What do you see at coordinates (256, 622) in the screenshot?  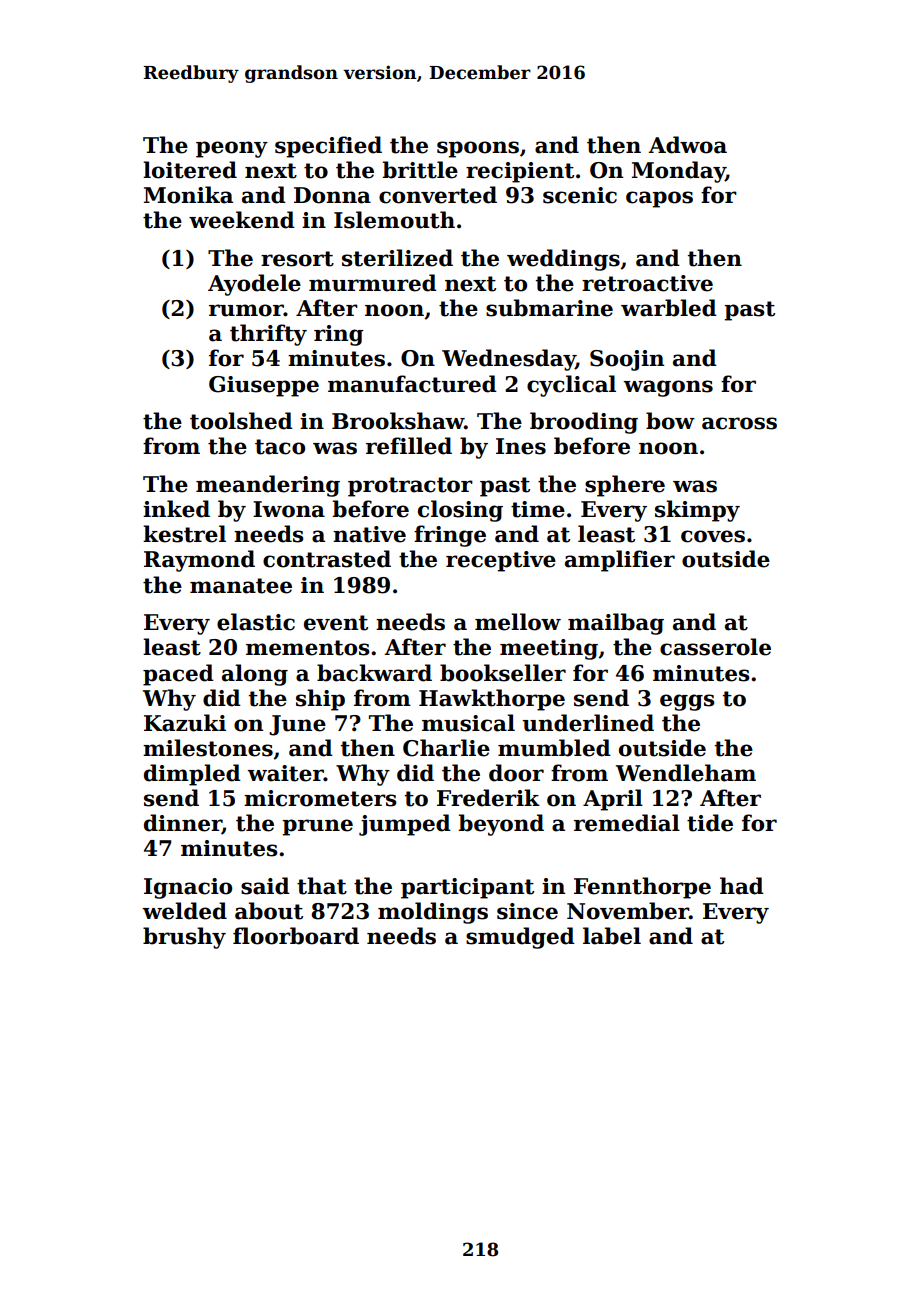 I see `elastic` at bounding box center [256, 622].
